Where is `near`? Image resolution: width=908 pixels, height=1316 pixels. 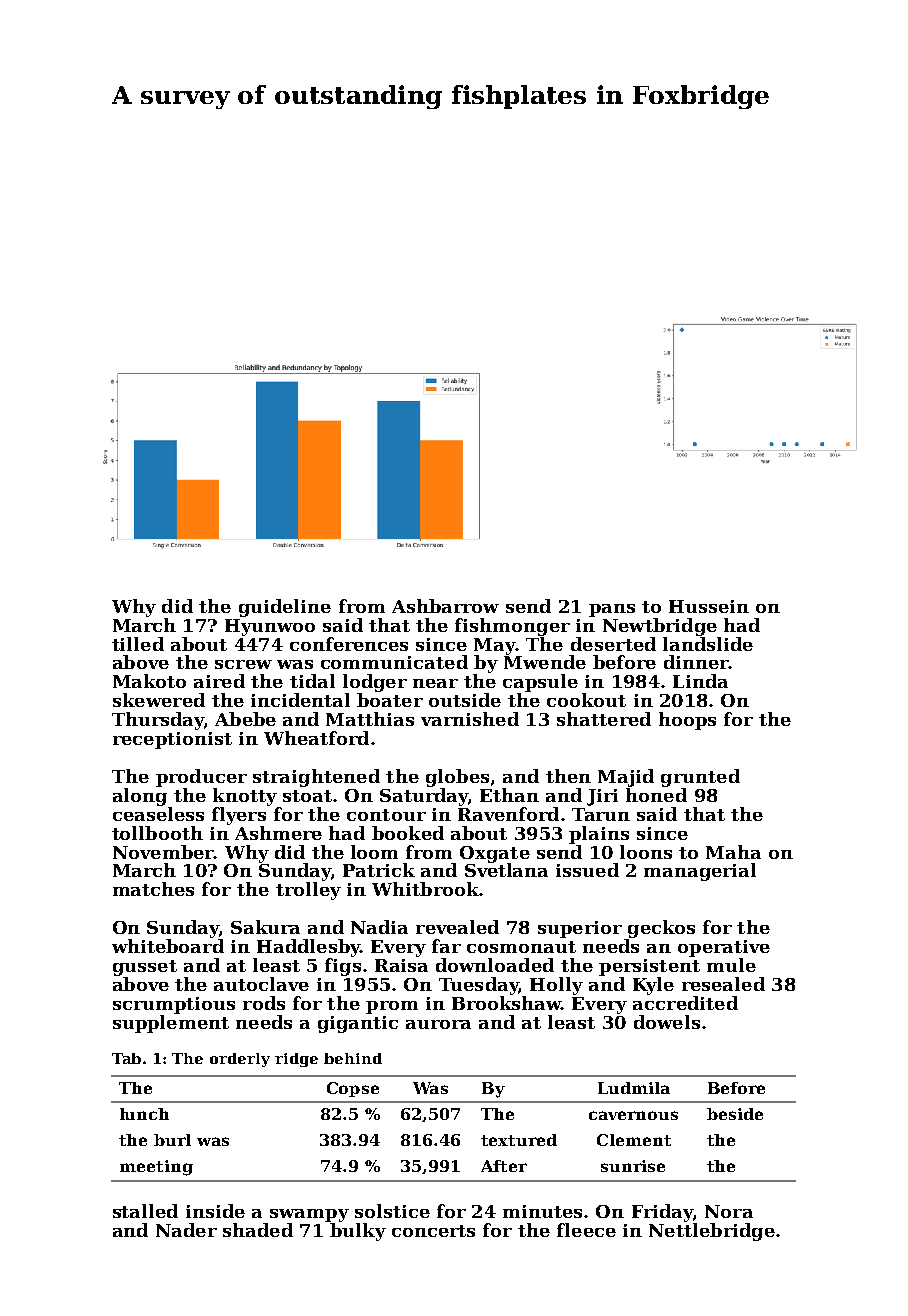
near is located at coordinates (435, 683).
